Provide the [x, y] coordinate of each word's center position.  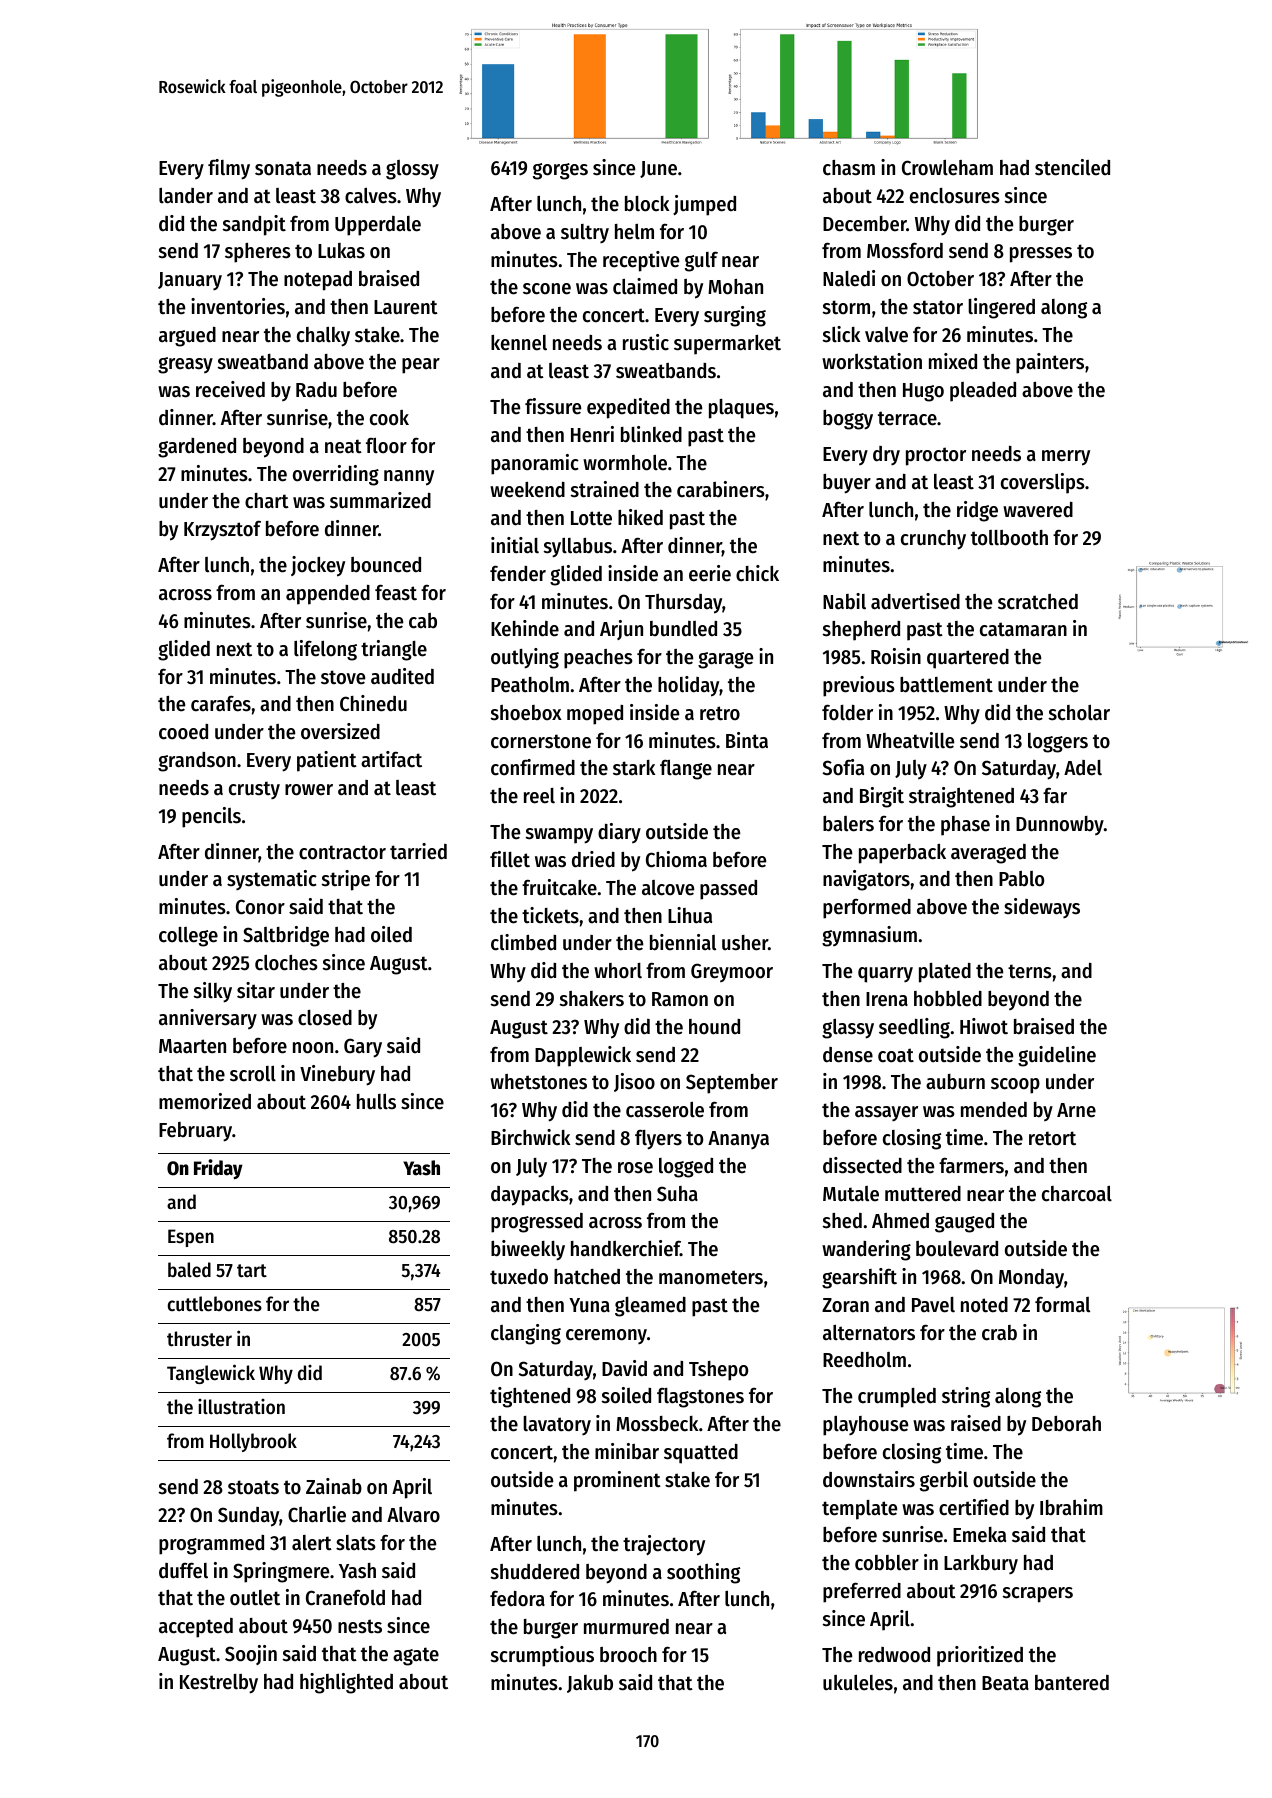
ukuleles [858, 1683]
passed [728, 890]
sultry [585, 233]
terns [1030, 971]
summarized [380, 500]
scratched [1038, 602]
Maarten [192, 1046]
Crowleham [947, 168]
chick [757, 573]
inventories [238, 306]
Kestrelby [219, 1684]
